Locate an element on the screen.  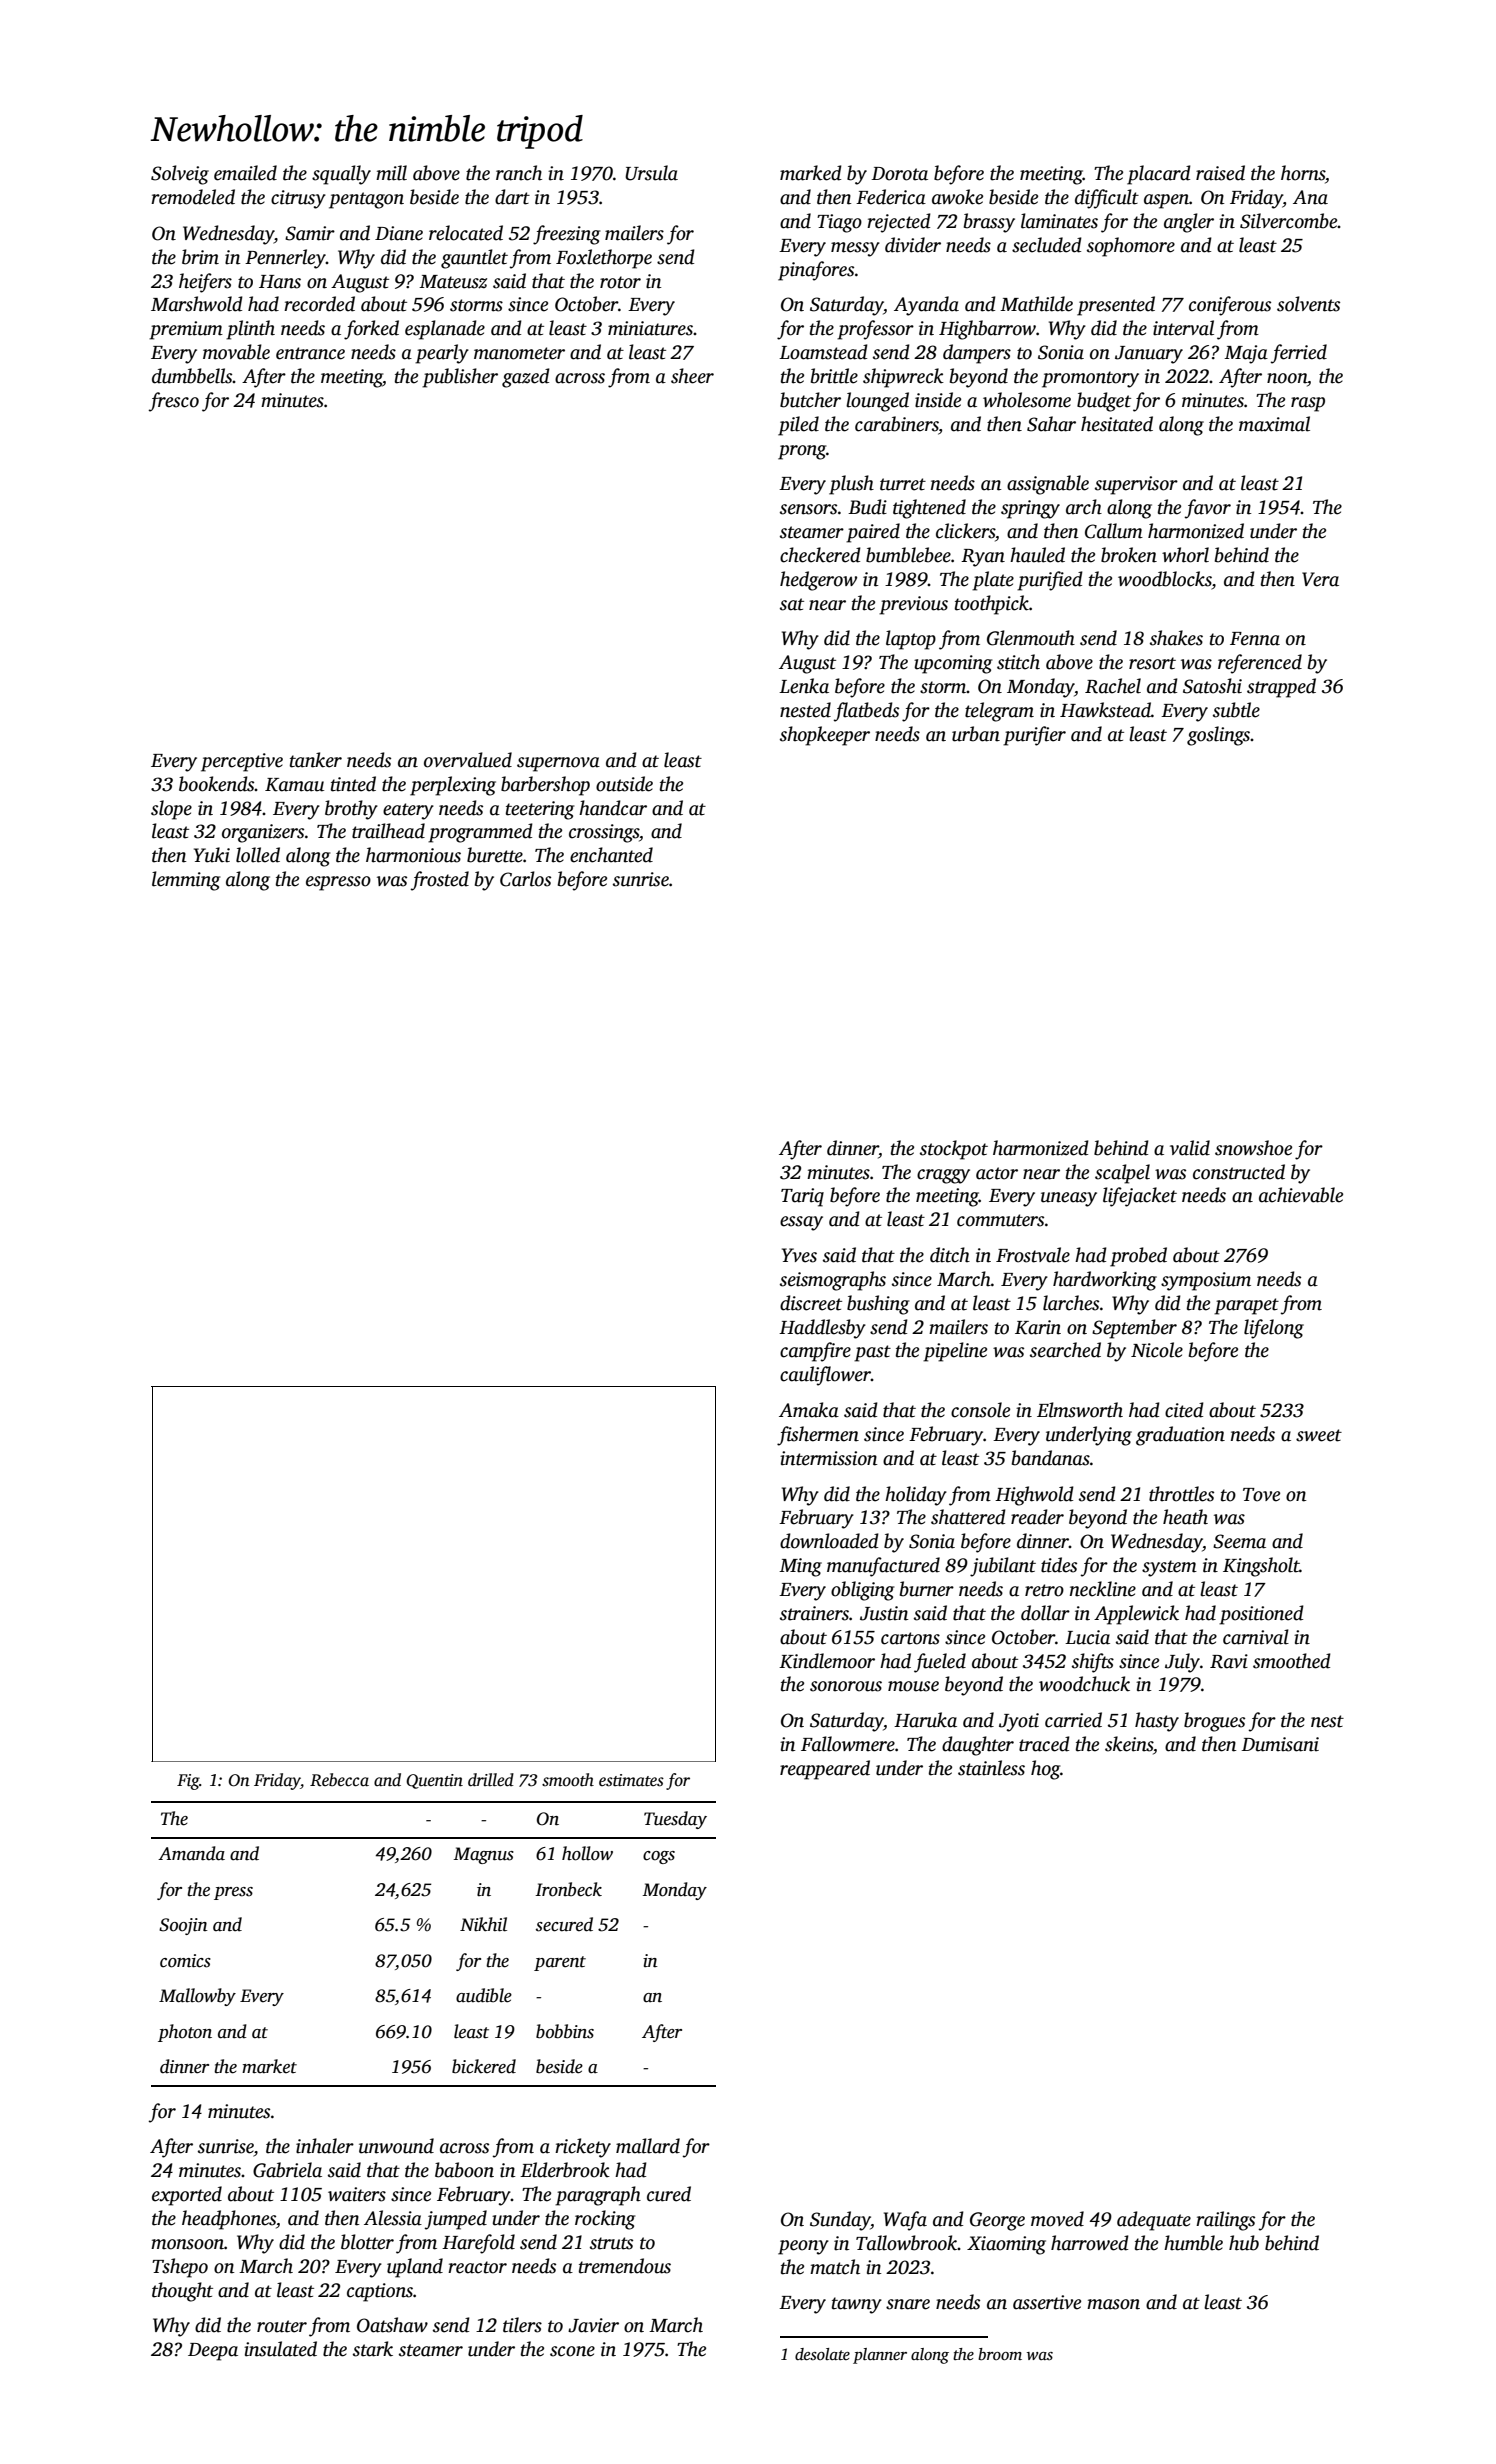
purifier is located at coordinates (1034, 736).
